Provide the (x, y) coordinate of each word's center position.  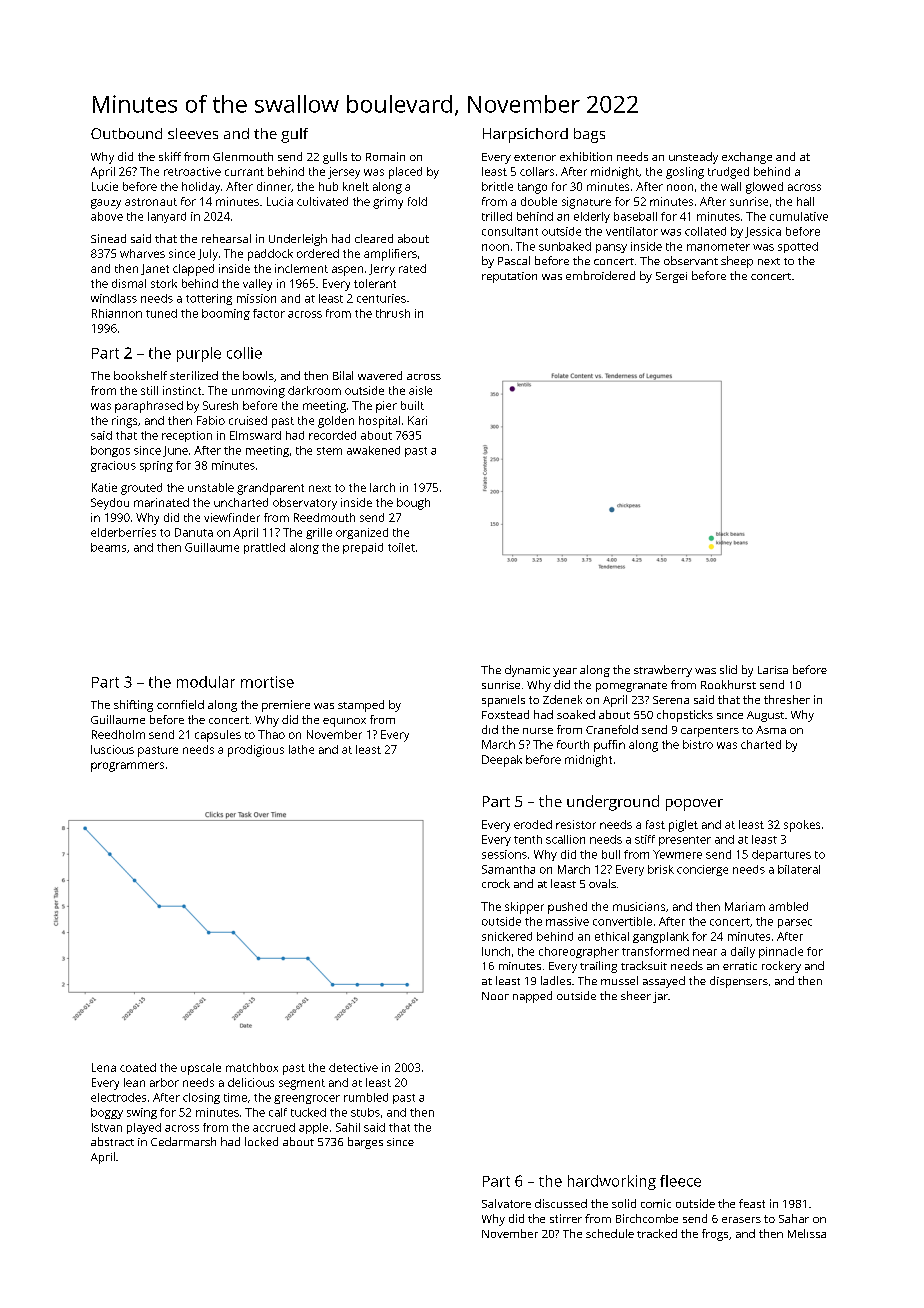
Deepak (502, 761)
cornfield (180, 704)
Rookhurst (728, 684)
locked (261, 1141)
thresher (787, 699)
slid (728, 669)
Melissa (807, 1233)
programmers (127, 767)
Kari (417, 420)
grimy (388, 203)
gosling (685, 173)
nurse (538, 731)
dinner (274, 186)
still (149, 390)
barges (365, 1143)
